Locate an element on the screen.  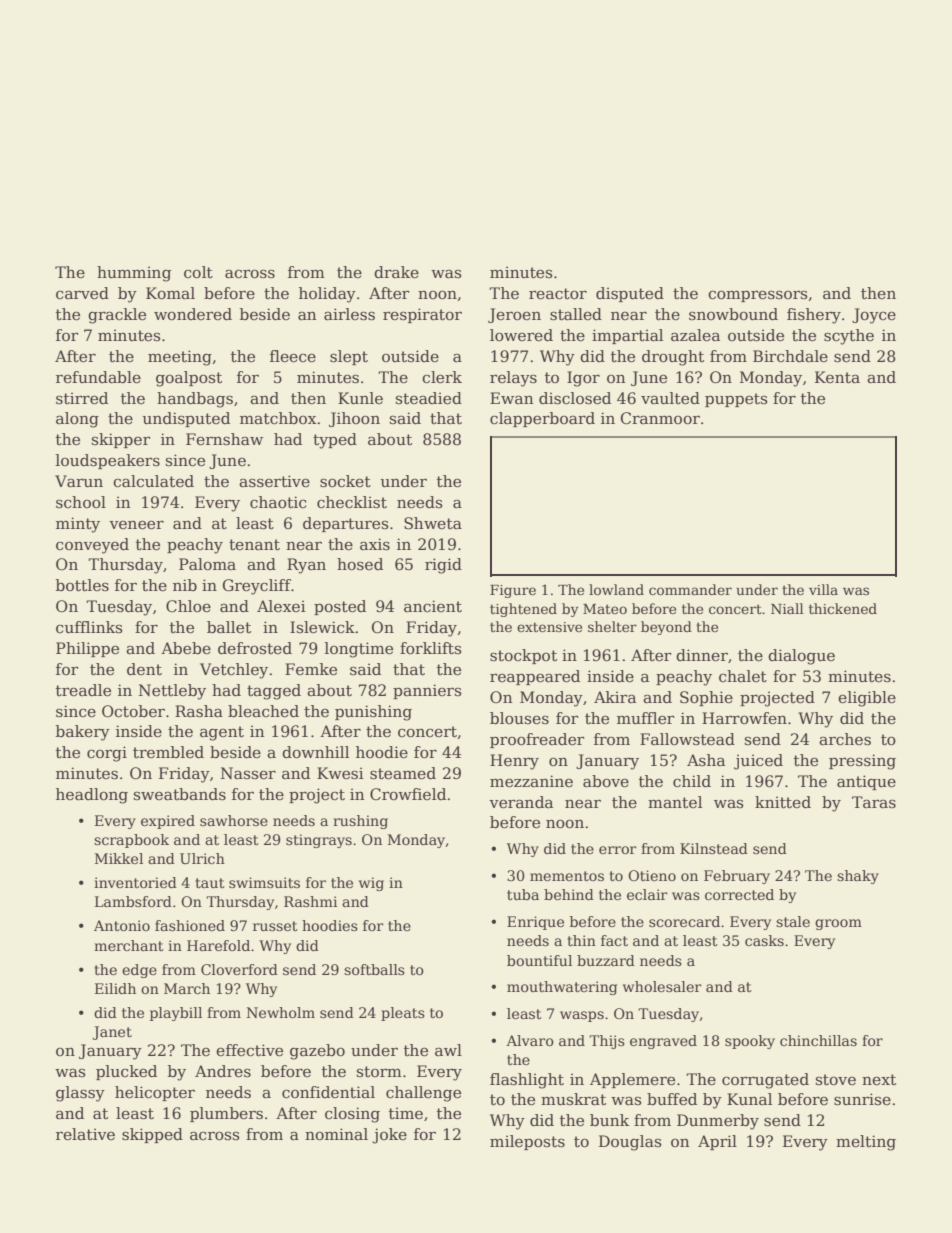
Philippe is located at coordinates (87, 649).
